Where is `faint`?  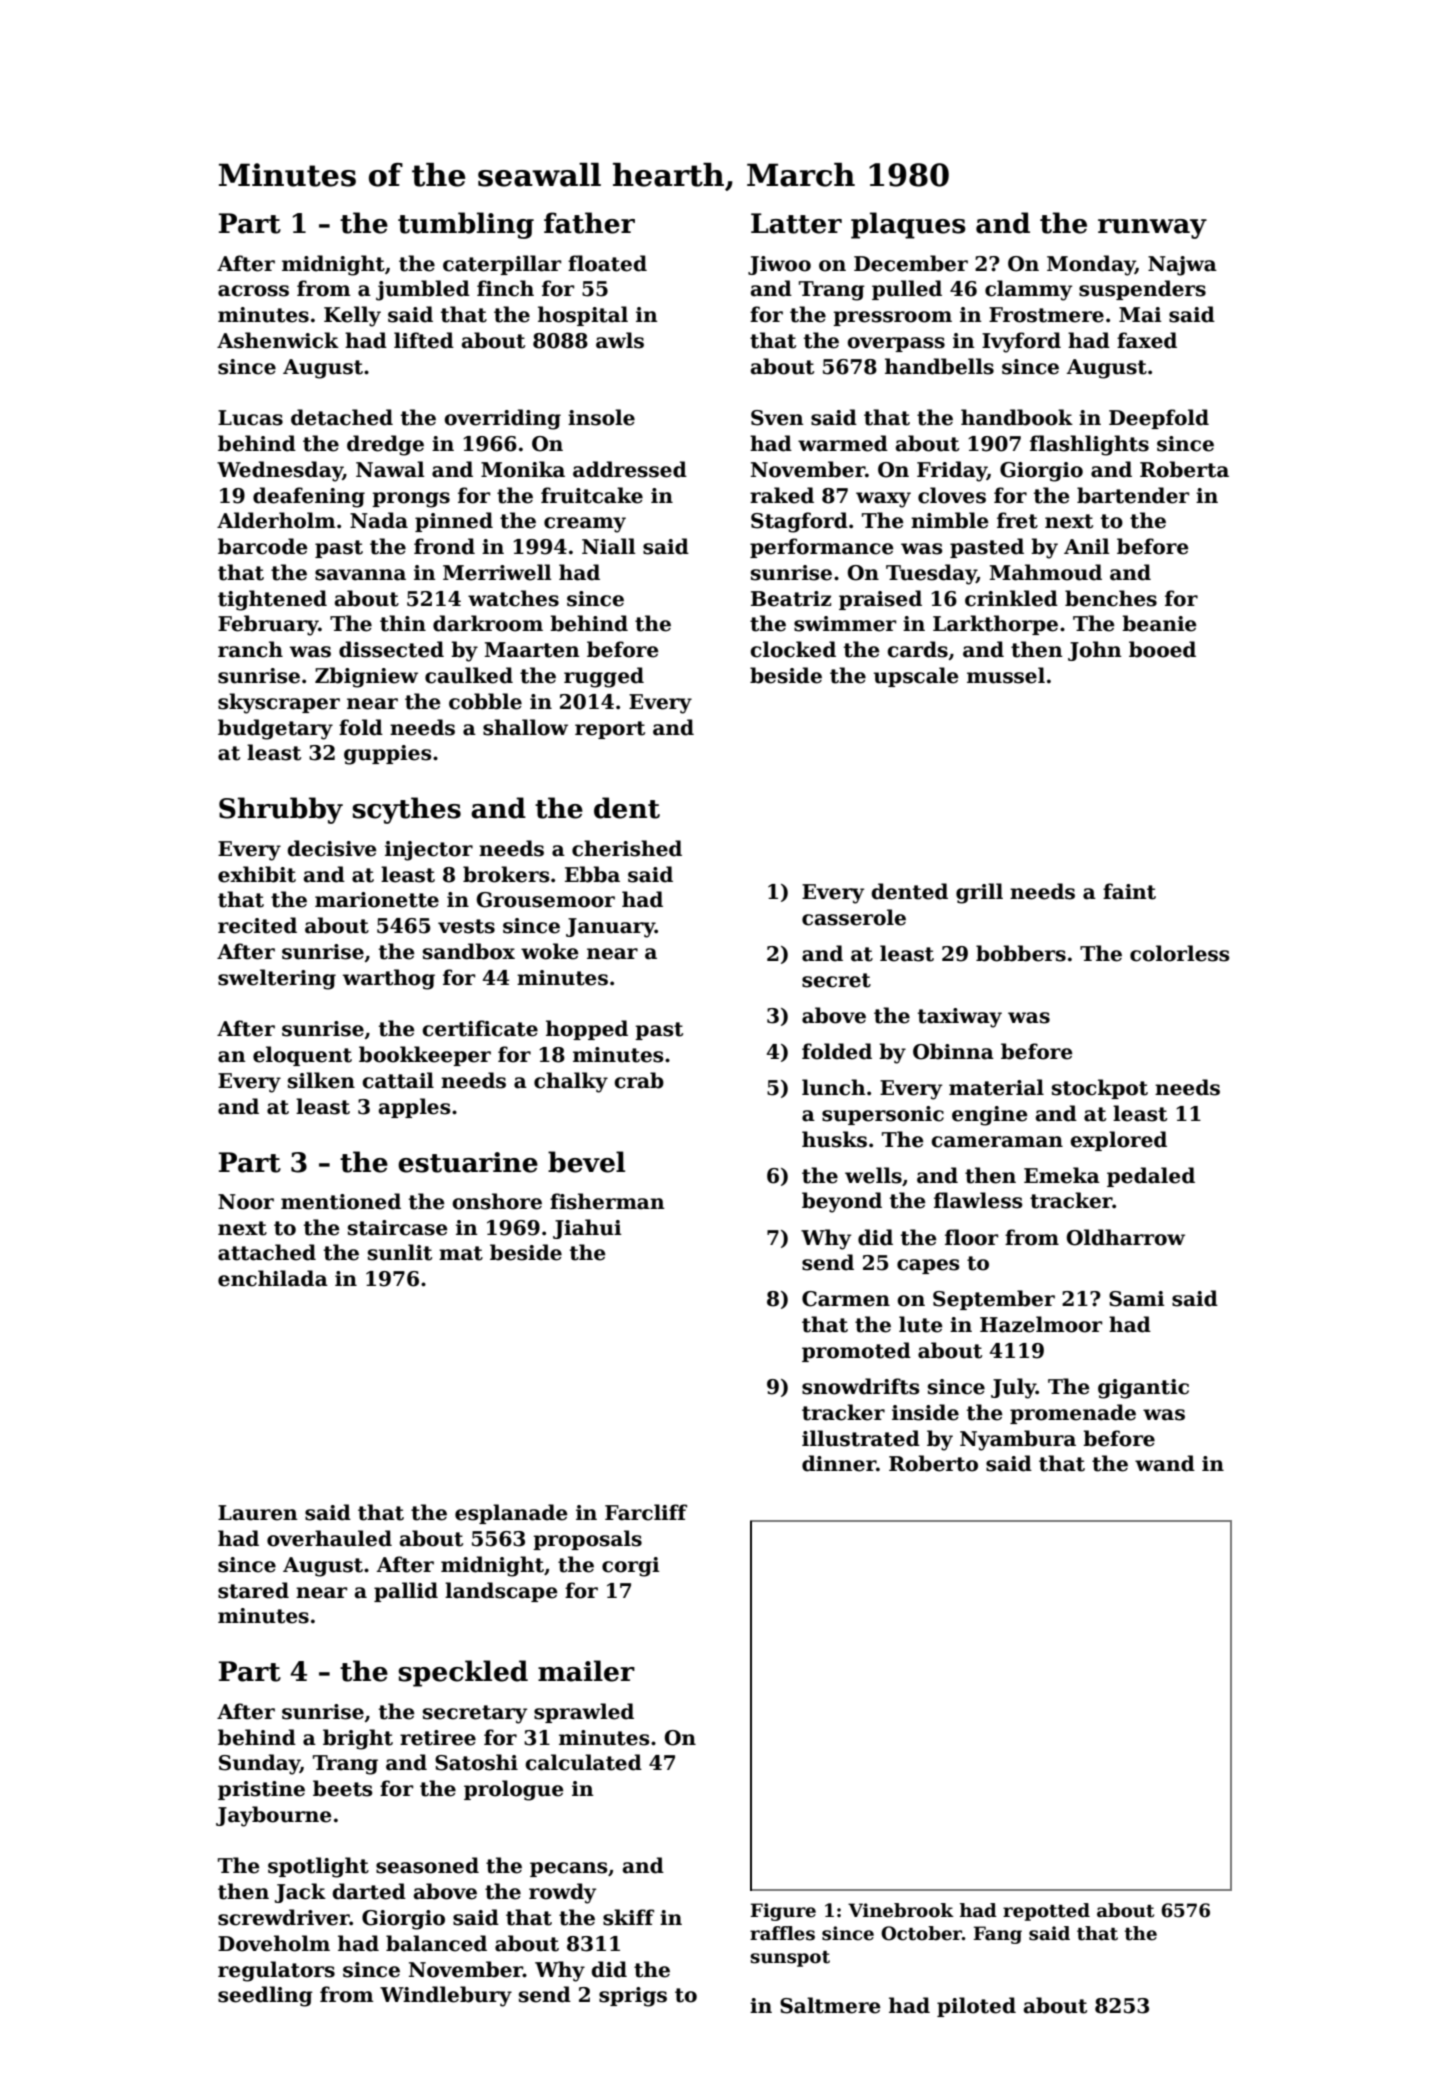 faint is located at coordinates (1129, 891).
